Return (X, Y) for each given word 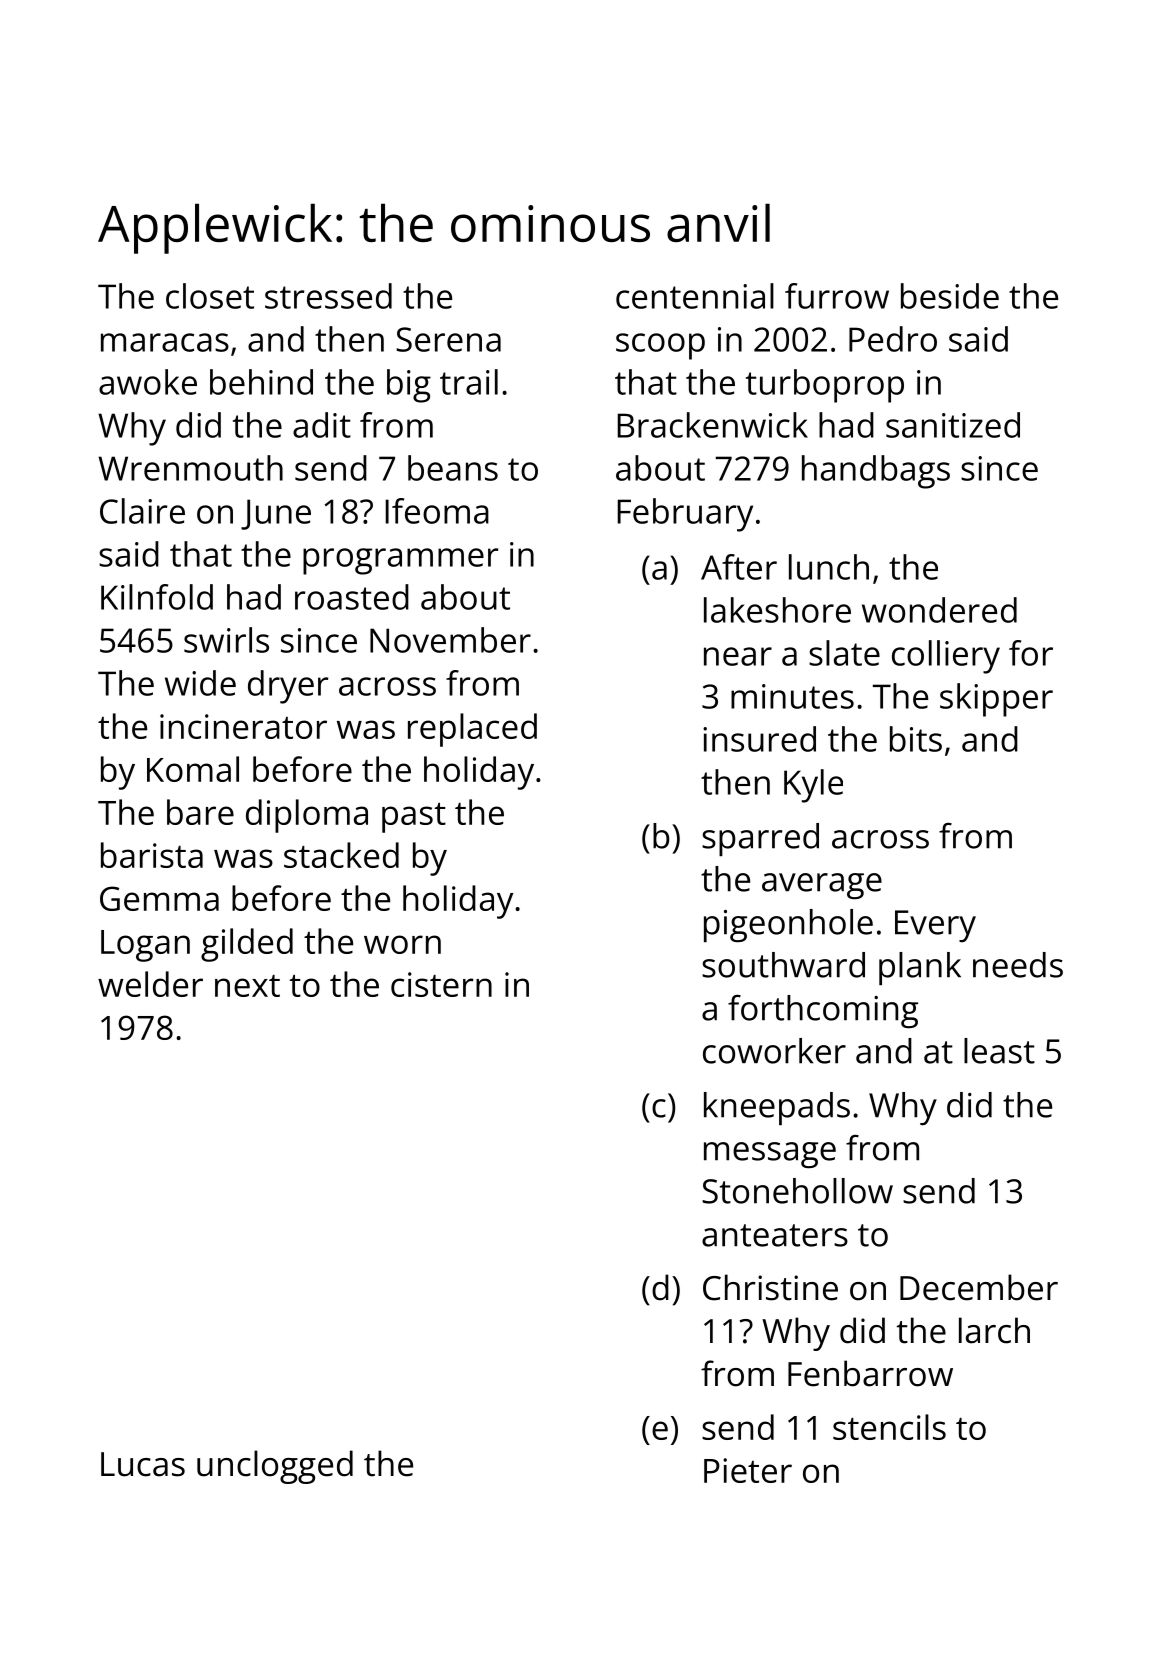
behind (261, 382)
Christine (770, 1287)
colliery (946, 657)
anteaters (775, 1235)
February (685, 515)
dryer (288, 687)
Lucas (143, 1464)
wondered (939, 610)
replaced (472, 730)
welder (150, 984)
